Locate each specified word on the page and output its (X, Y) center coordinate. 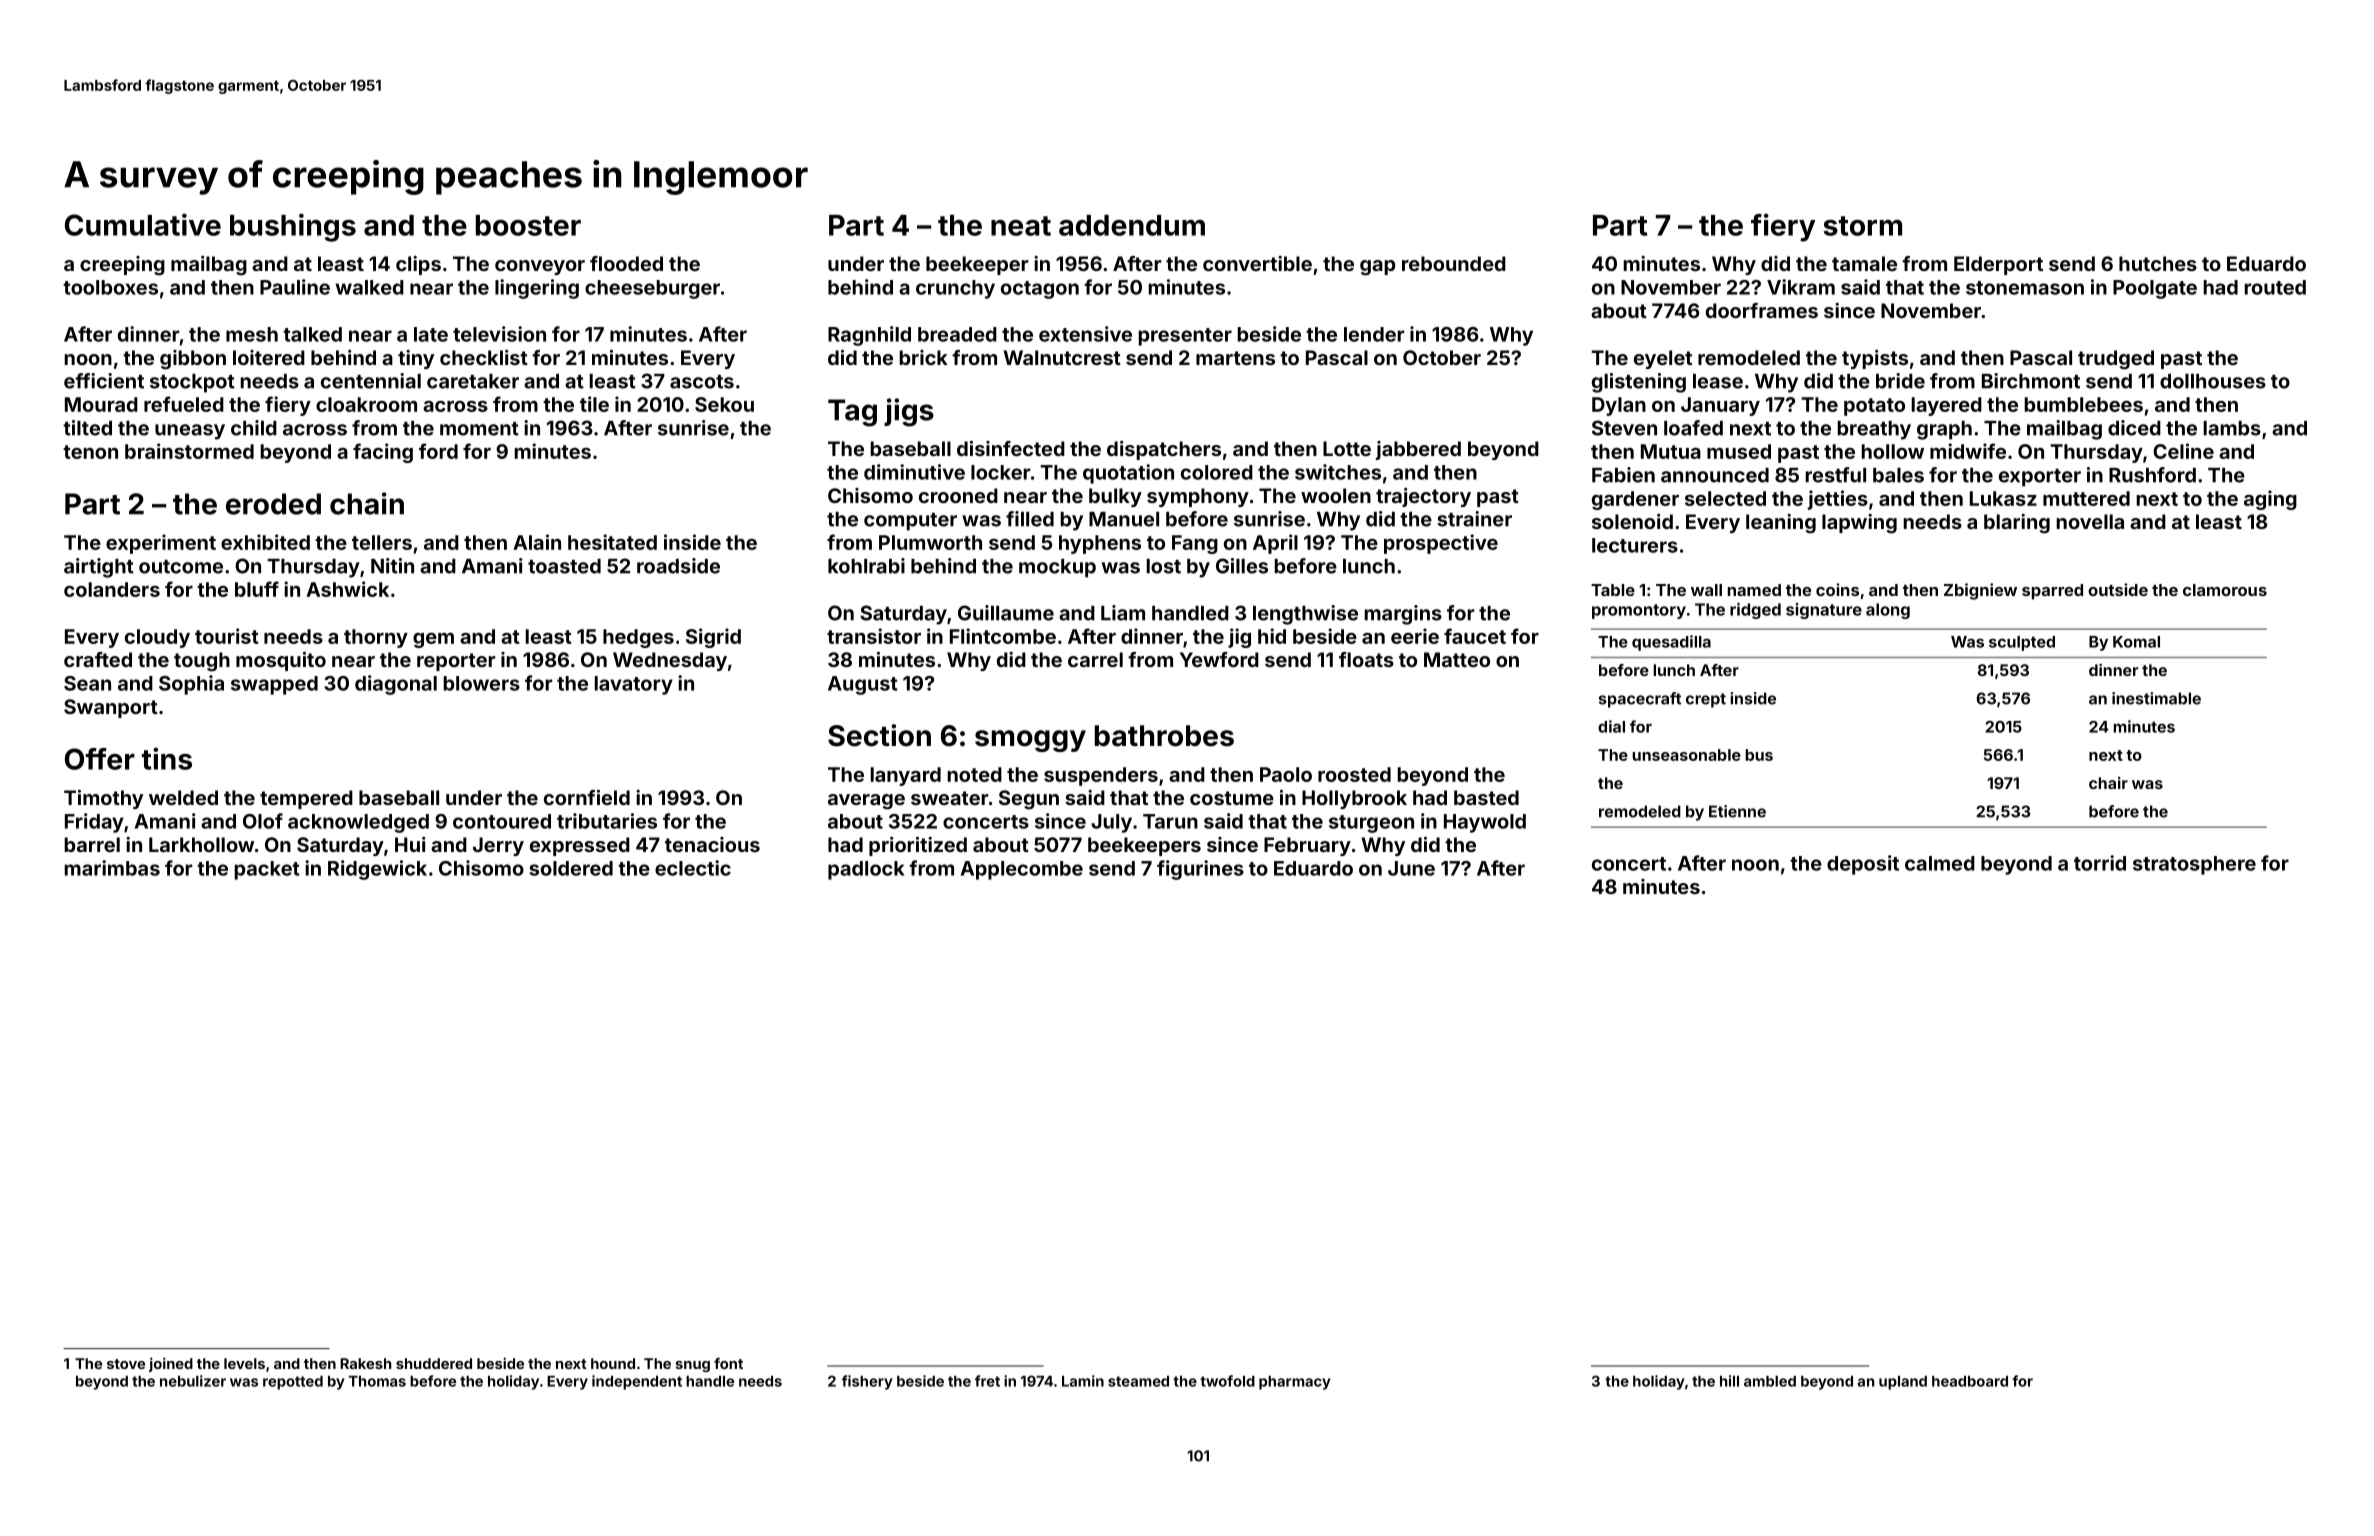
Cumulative (143, 224)
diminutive (914, 472)
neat (1021, 226)
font (728, 1363)
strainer (1474, 519)
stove (126, 1364)
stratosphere (2194, 865)
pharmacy (1295, 1383)
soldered (571, 868)
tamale (1864, 263)
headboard (1970, 1381)
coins (1837, 589)
